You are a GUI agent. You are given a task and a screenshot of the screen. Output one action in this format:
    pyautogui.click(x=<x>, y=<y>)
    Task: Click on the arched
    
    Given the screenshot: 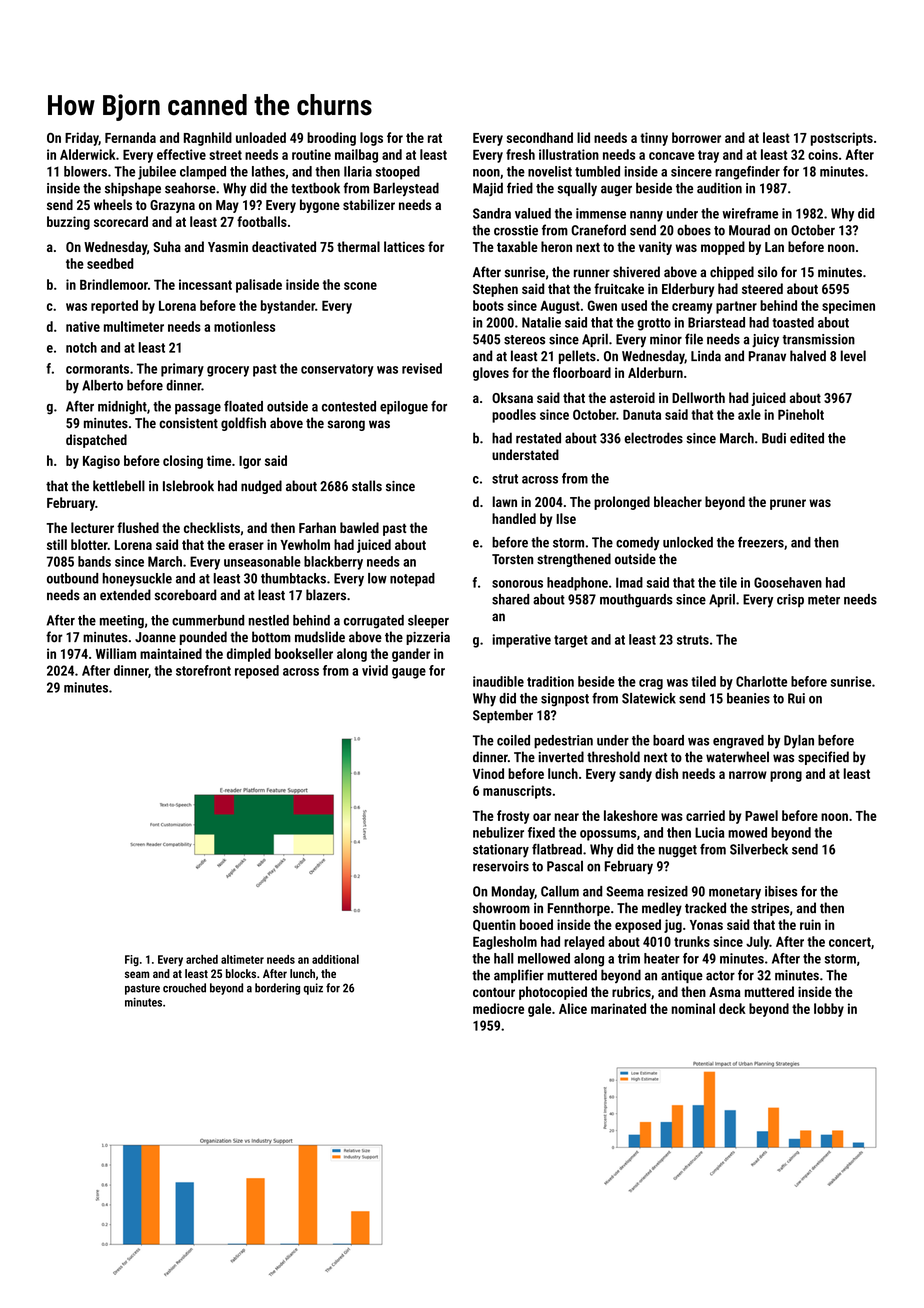 What is the action you would take?
    pyautogui.click(x=202, y=959)
